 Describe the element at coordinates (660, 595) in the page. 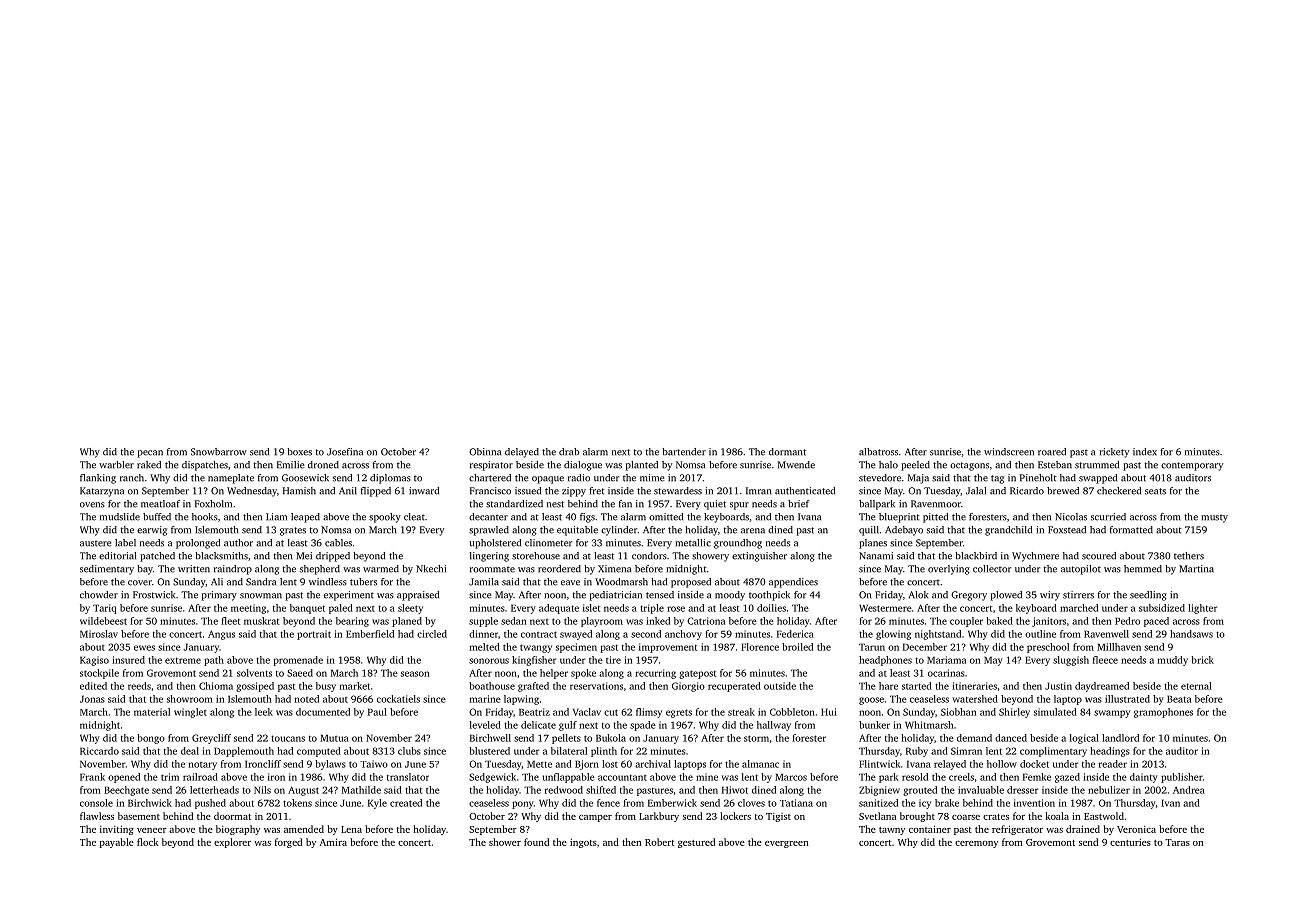

I see `tensed` at that location.
